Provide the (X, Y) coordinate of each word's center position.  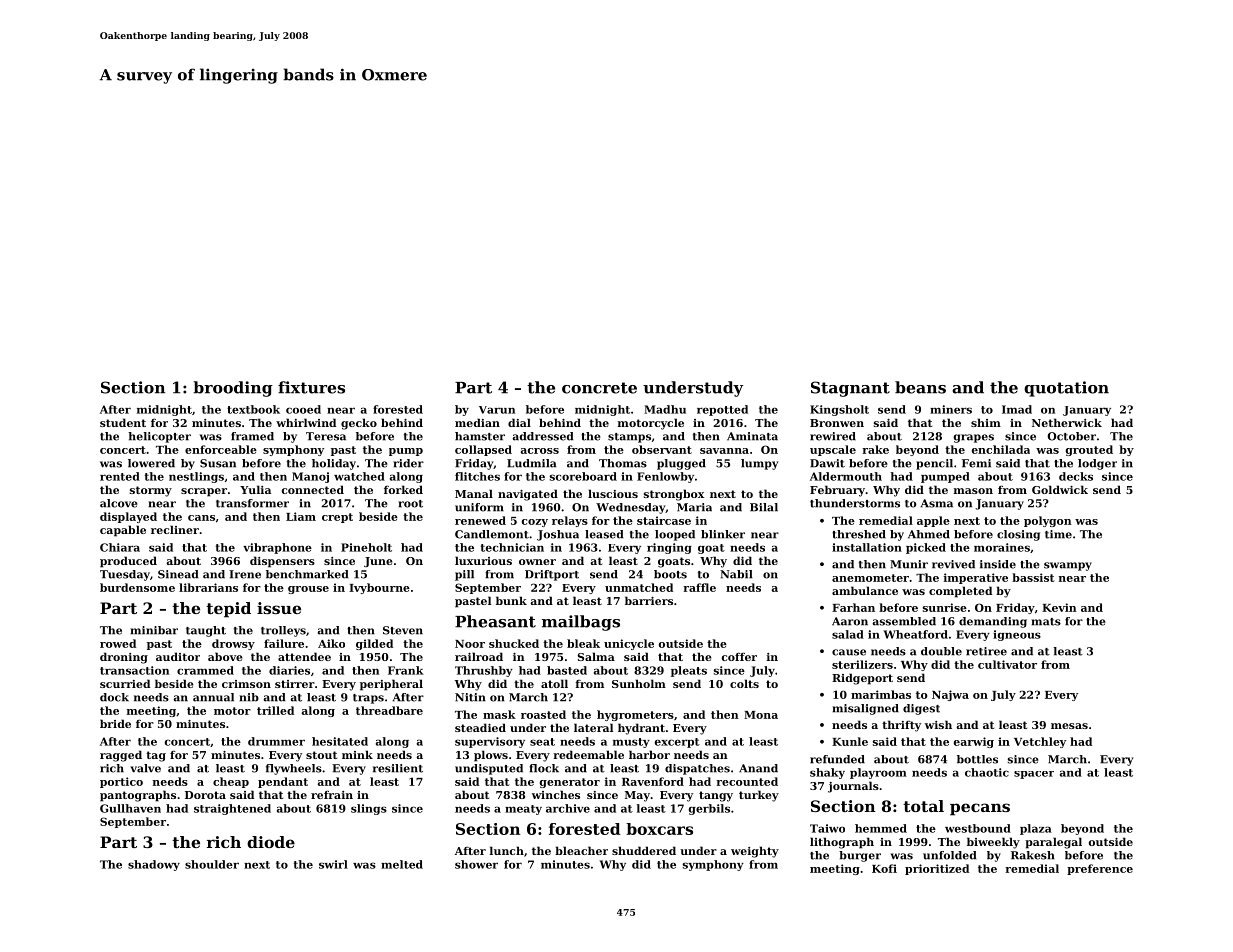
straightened (232, 809)
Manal (474, 493)
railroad (479, 656)
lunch (507, 850)
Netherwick (1067, 422)
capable (123, 531)
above (225, 656)
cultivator (1007, 664)
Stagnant (850, 389)
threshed (859, 534)
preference (1100, 869)
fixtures (311, 387)
